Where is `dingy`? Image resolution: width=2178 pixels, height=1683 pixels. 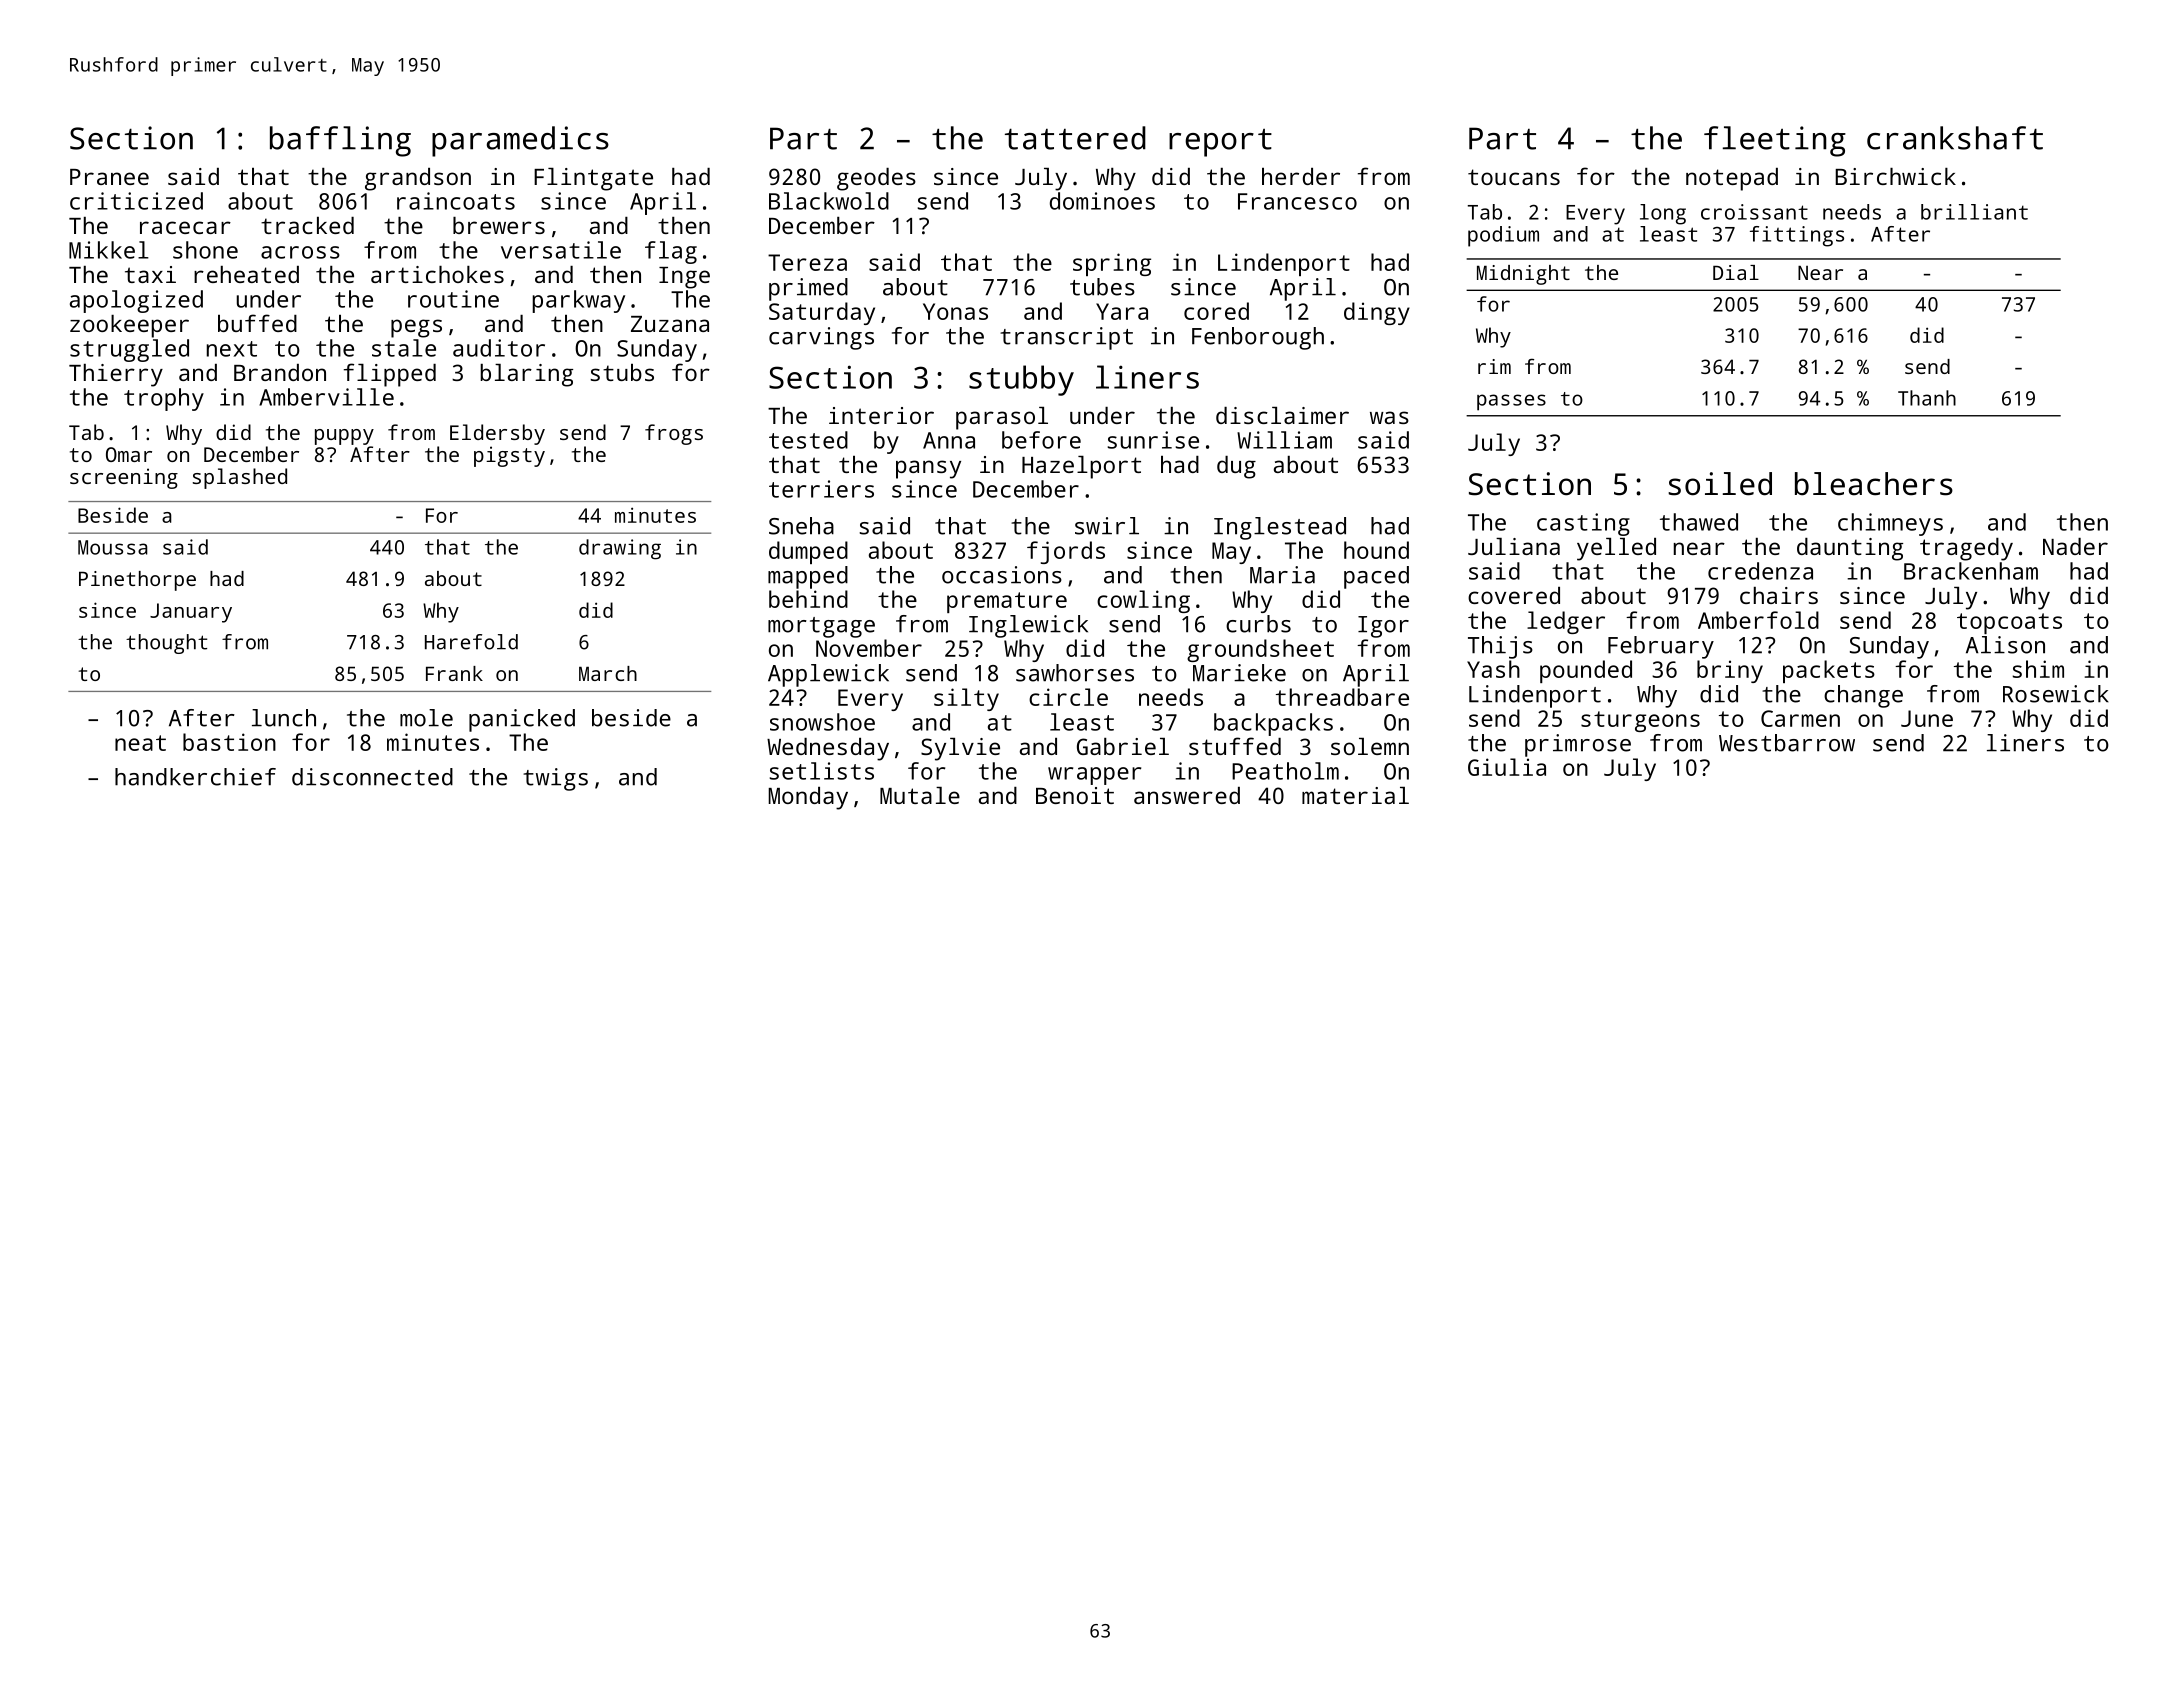 dingy is located at coordinates (1377, 313).
